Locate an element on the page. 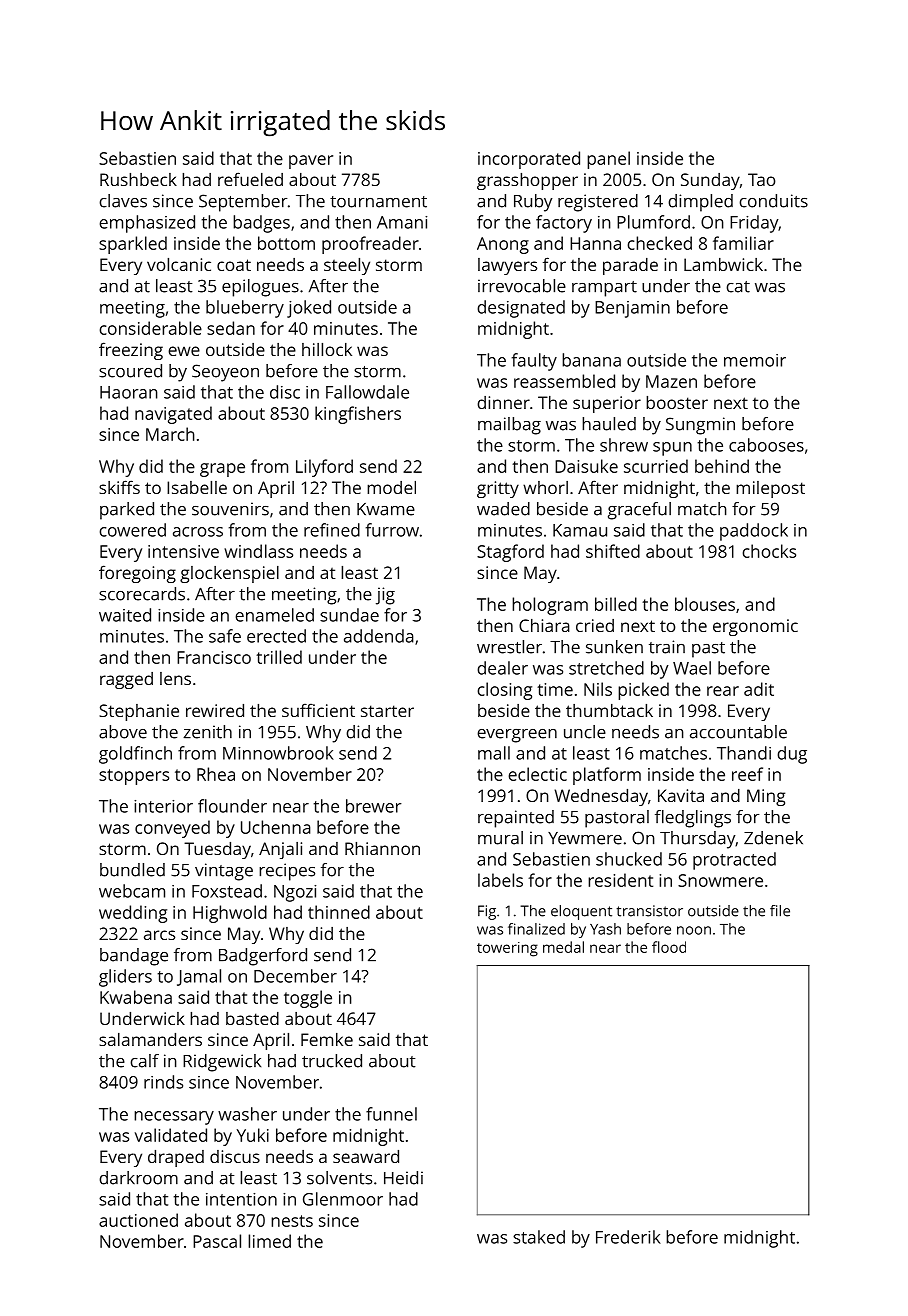 Image resolution: width=908 pixels, height=1316 pixels. incorporated is located at coordinates (529, 160).
